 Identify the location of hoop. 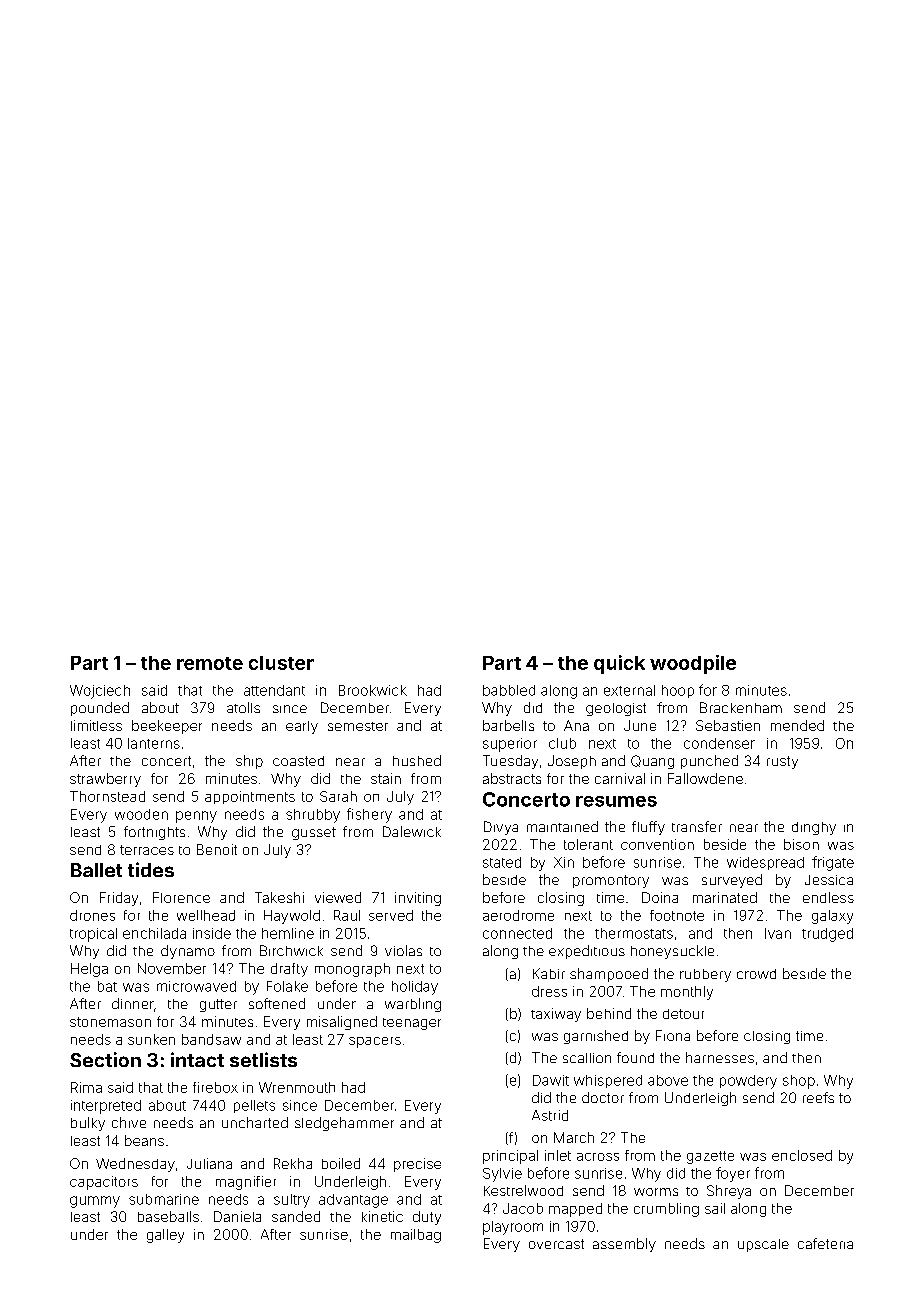
(678, 691).
